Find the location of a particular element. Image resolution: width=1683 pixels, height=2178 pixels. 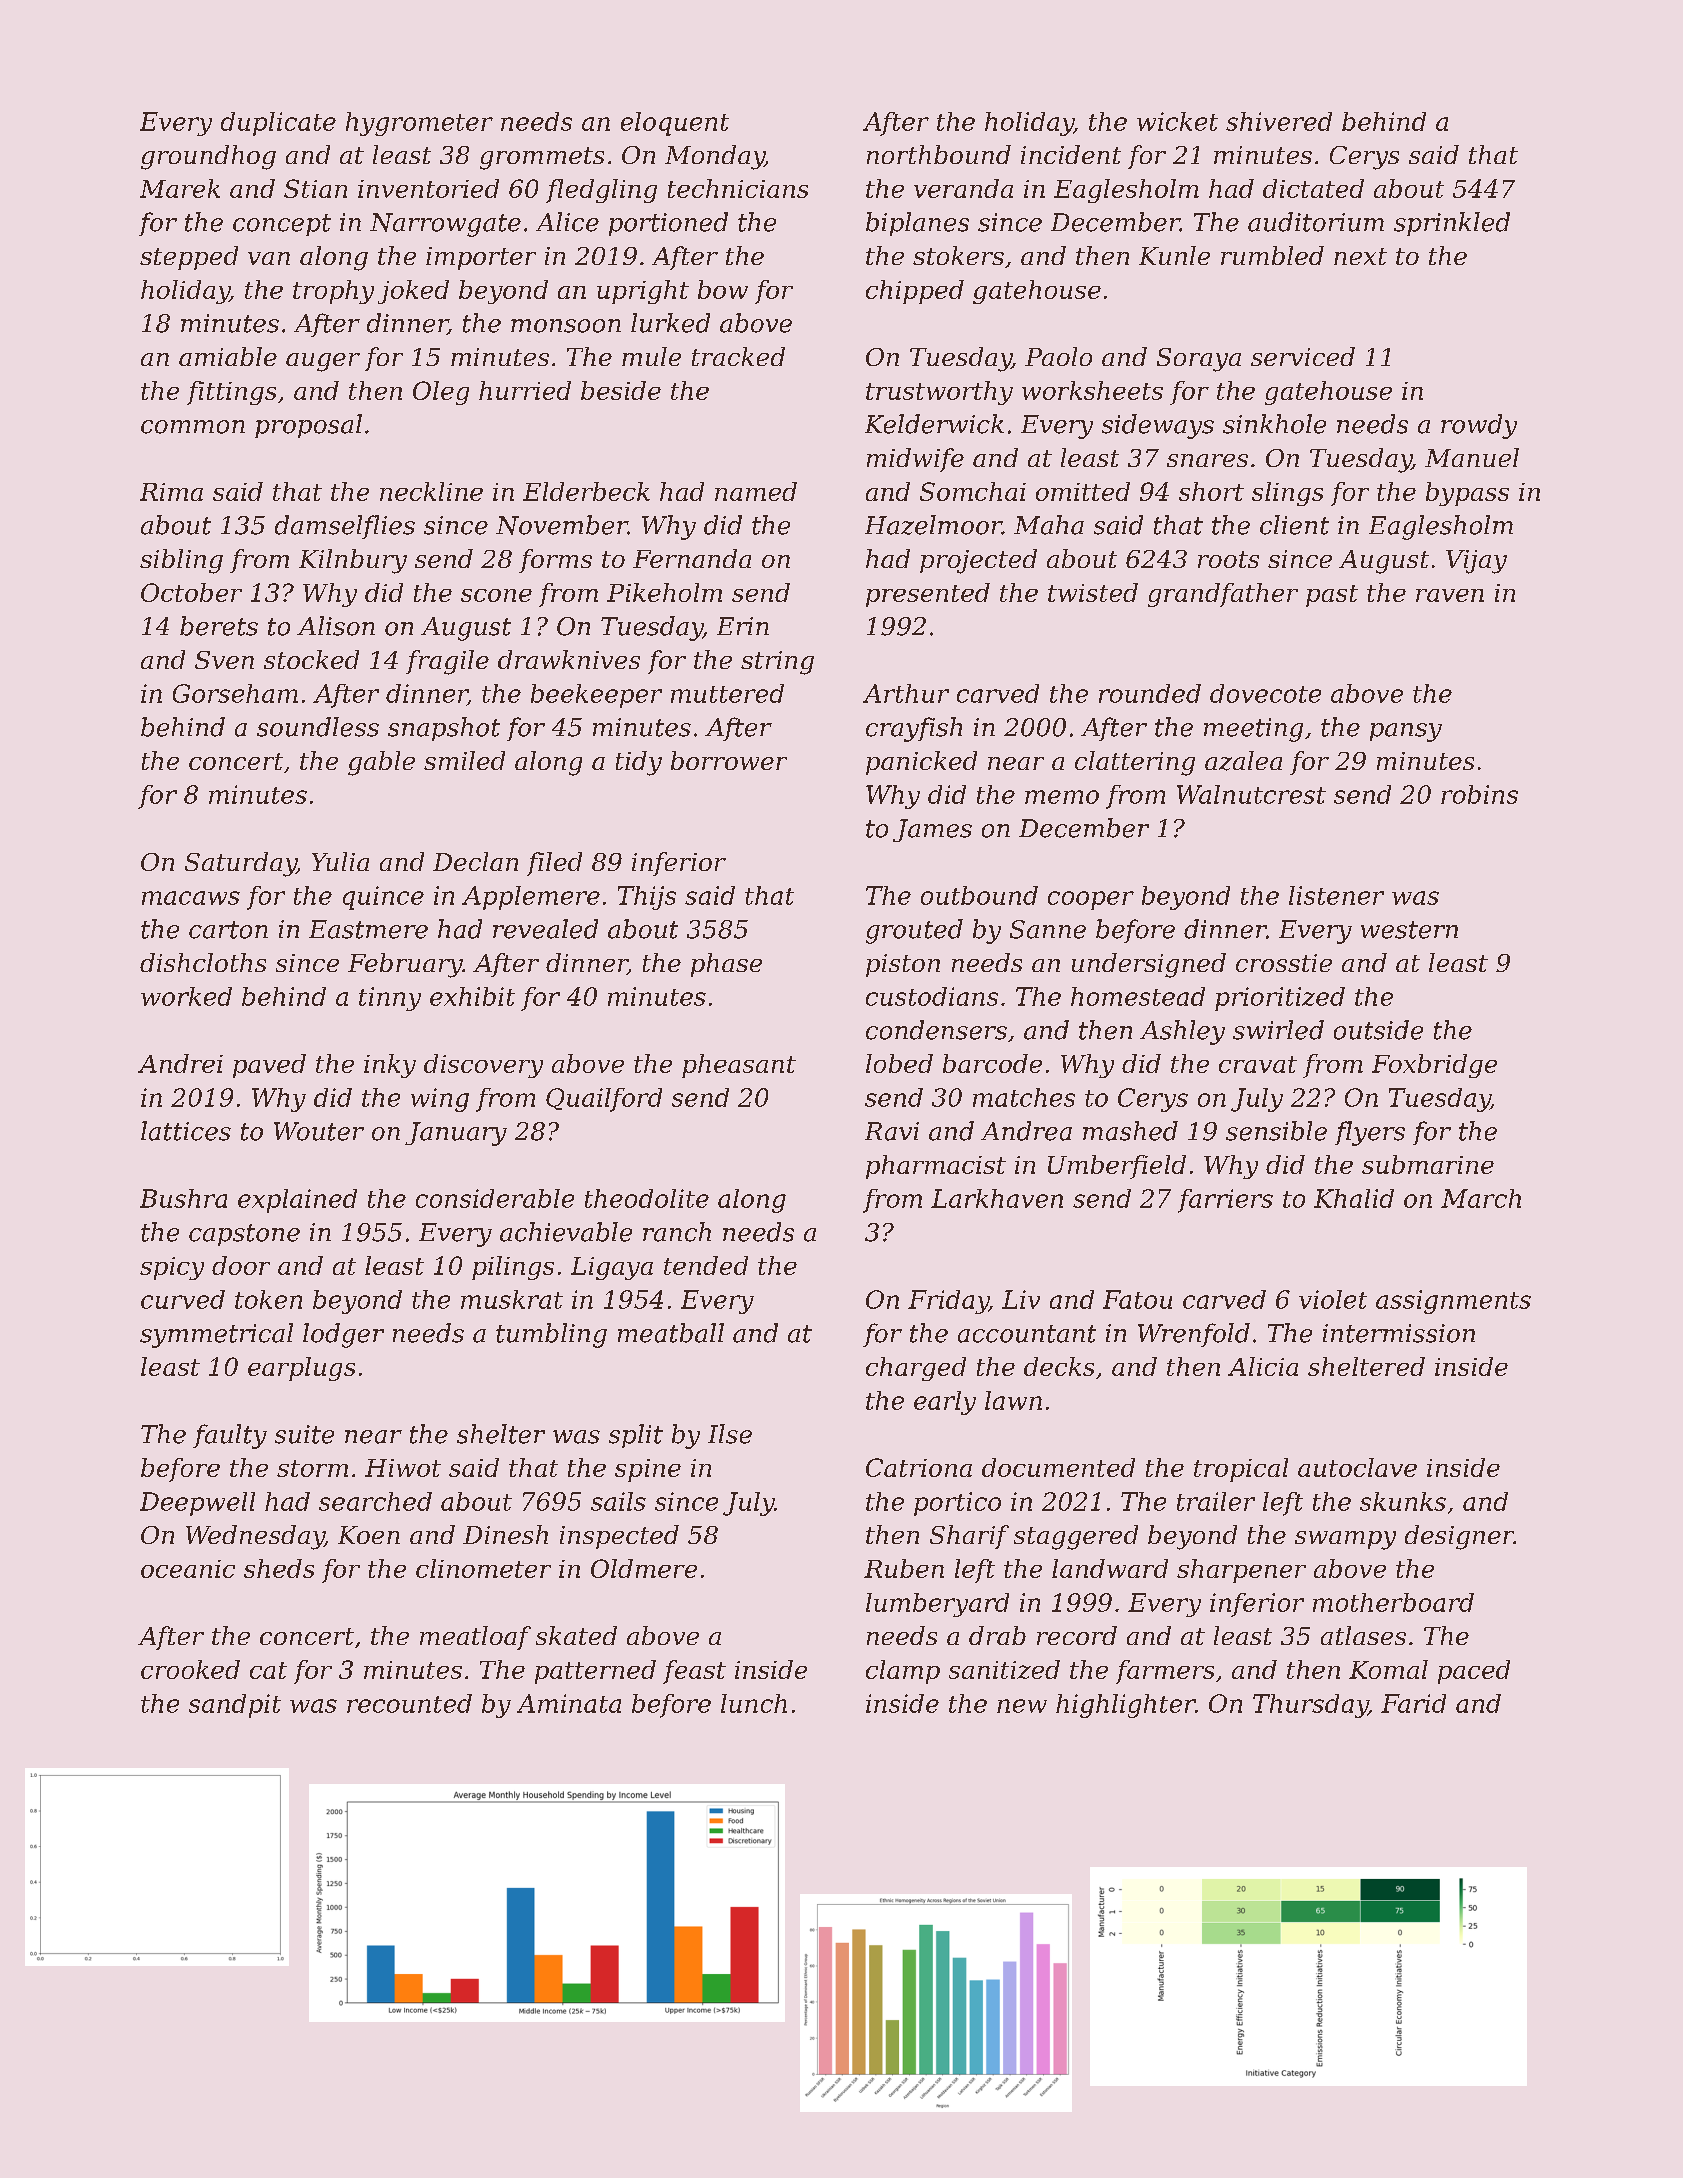

Farid is located at coordinates (1413, 1703).
